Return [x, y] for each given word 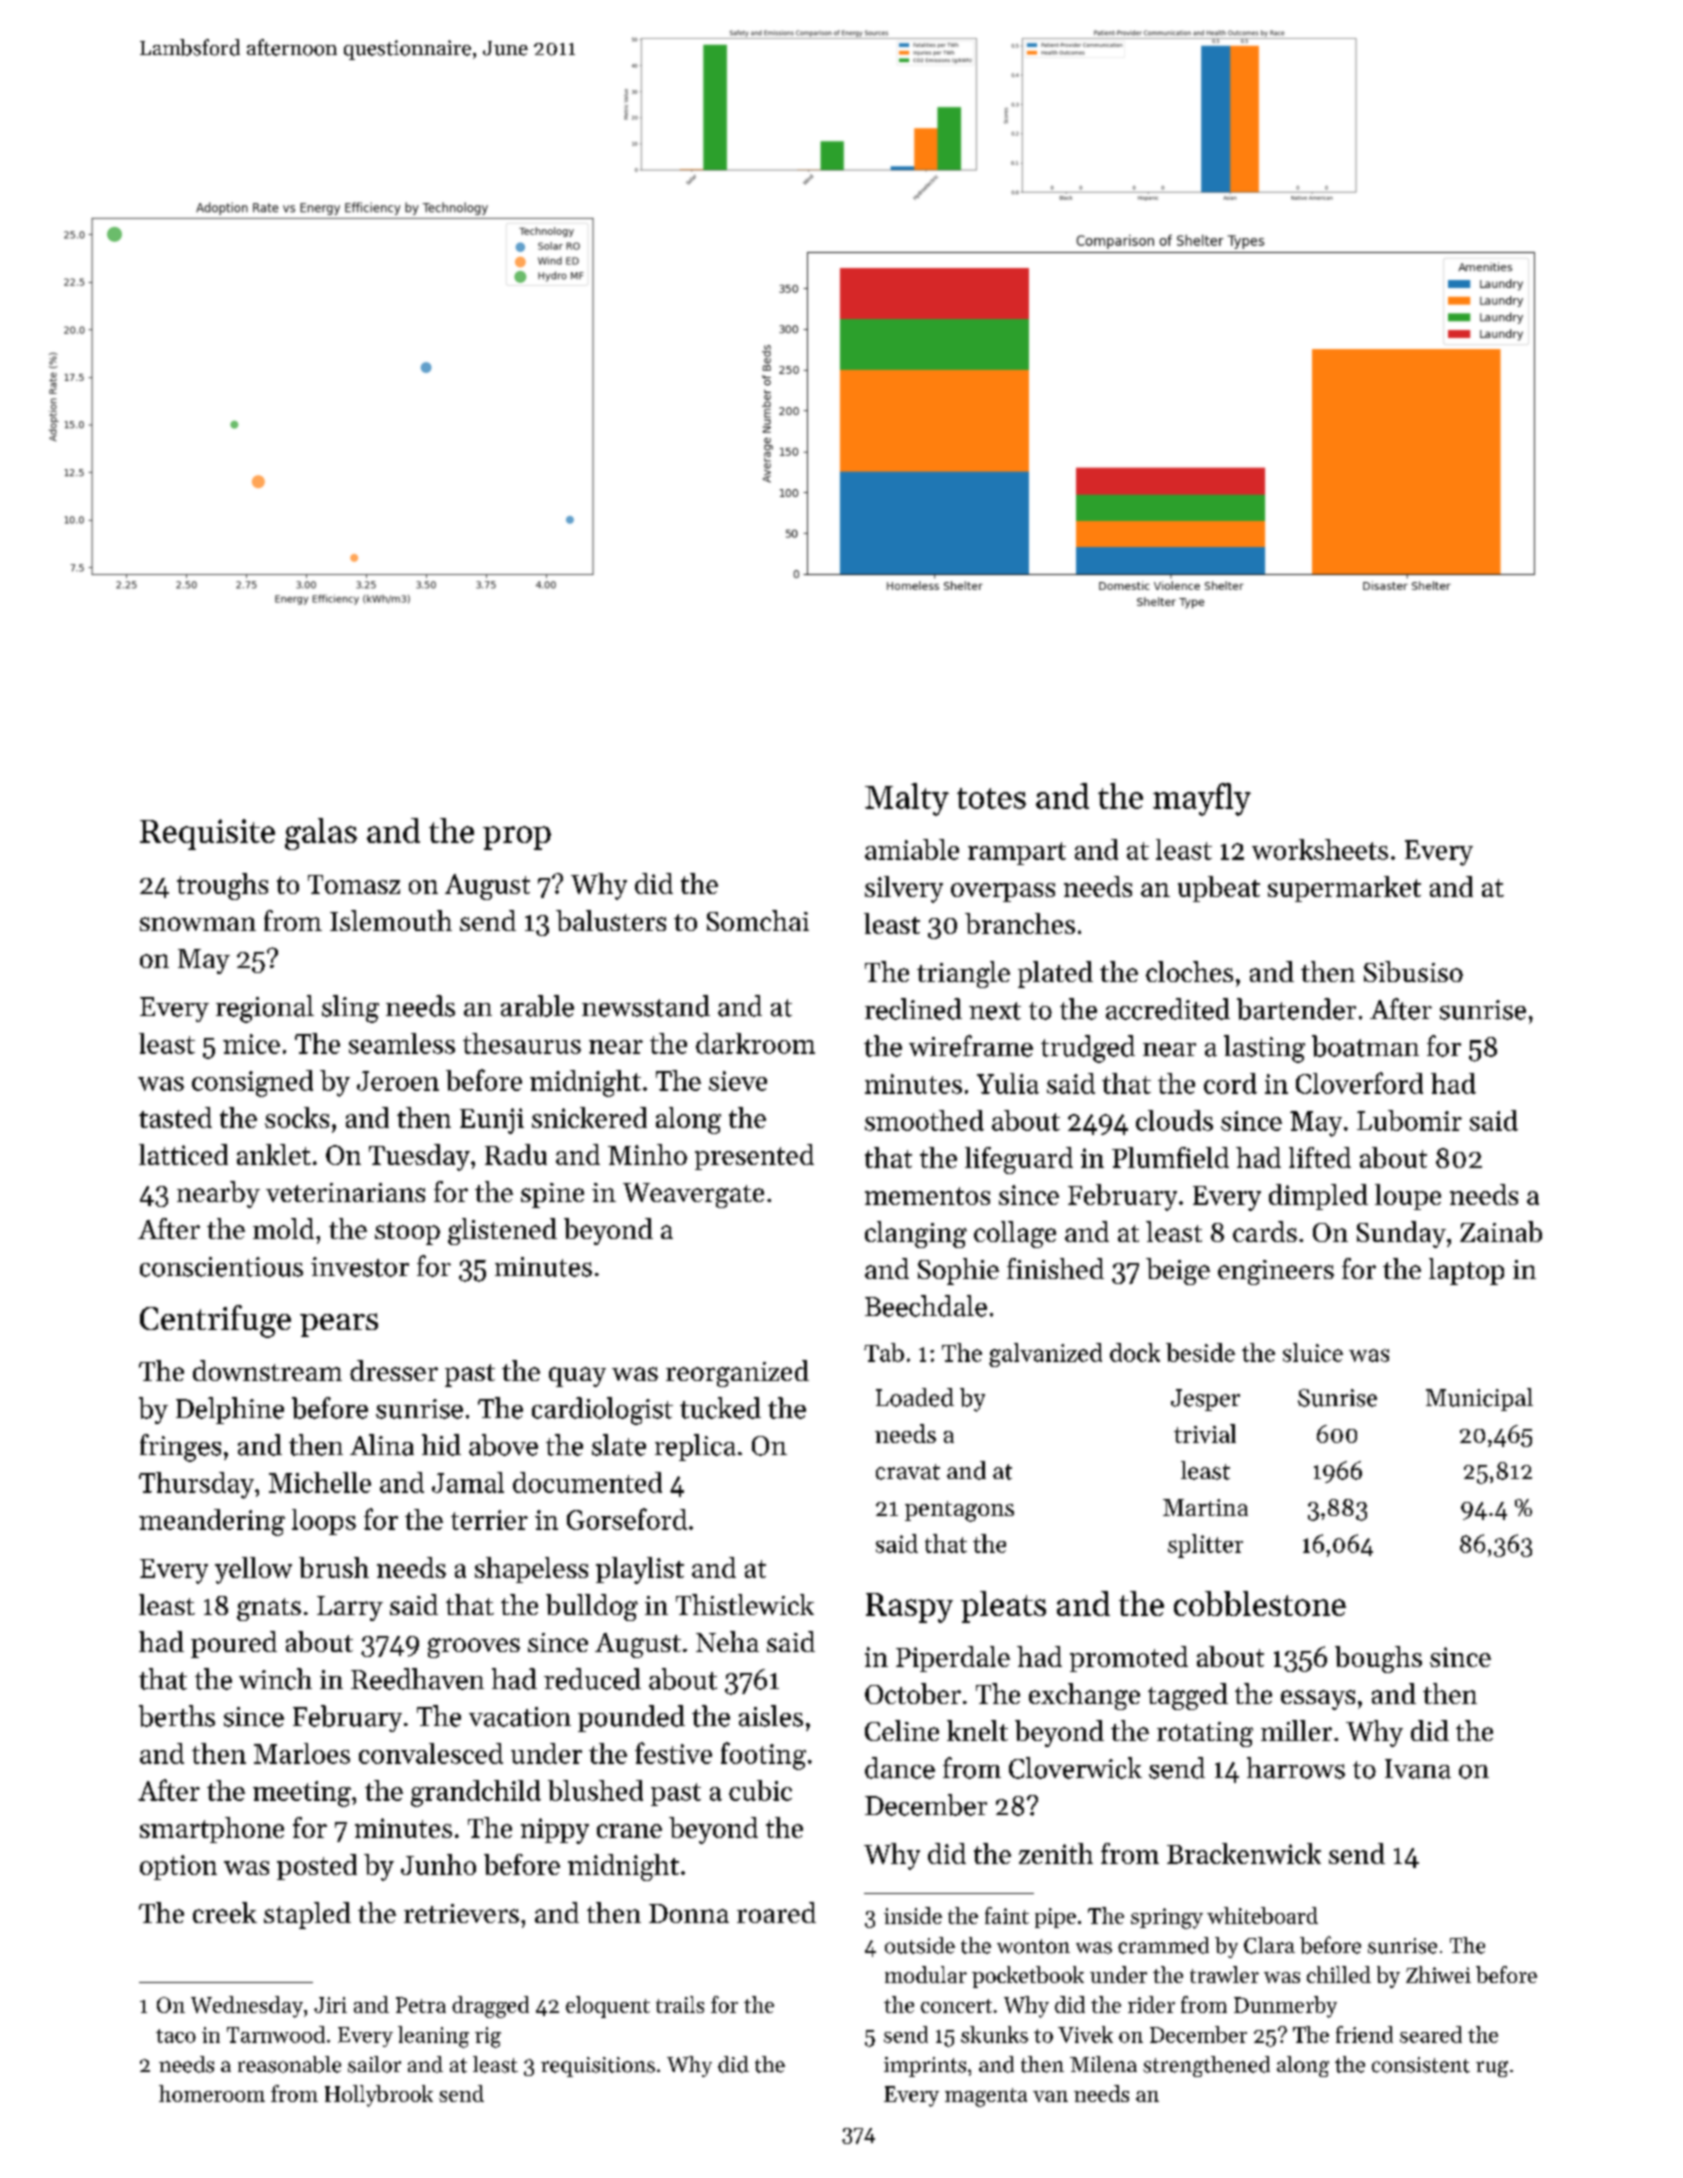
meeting [302, 1794]
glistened [502, 1231]
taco [176, 2036]
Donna [689, 1913]
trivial [1205, 1433]
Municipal [1479, 1399]
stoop [407, 1233]
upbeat [1219, 889]
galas [321, 834]
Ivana [1418, 1769]
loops [324, 1522]
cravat [908, 1472]
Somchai [758, 920]
